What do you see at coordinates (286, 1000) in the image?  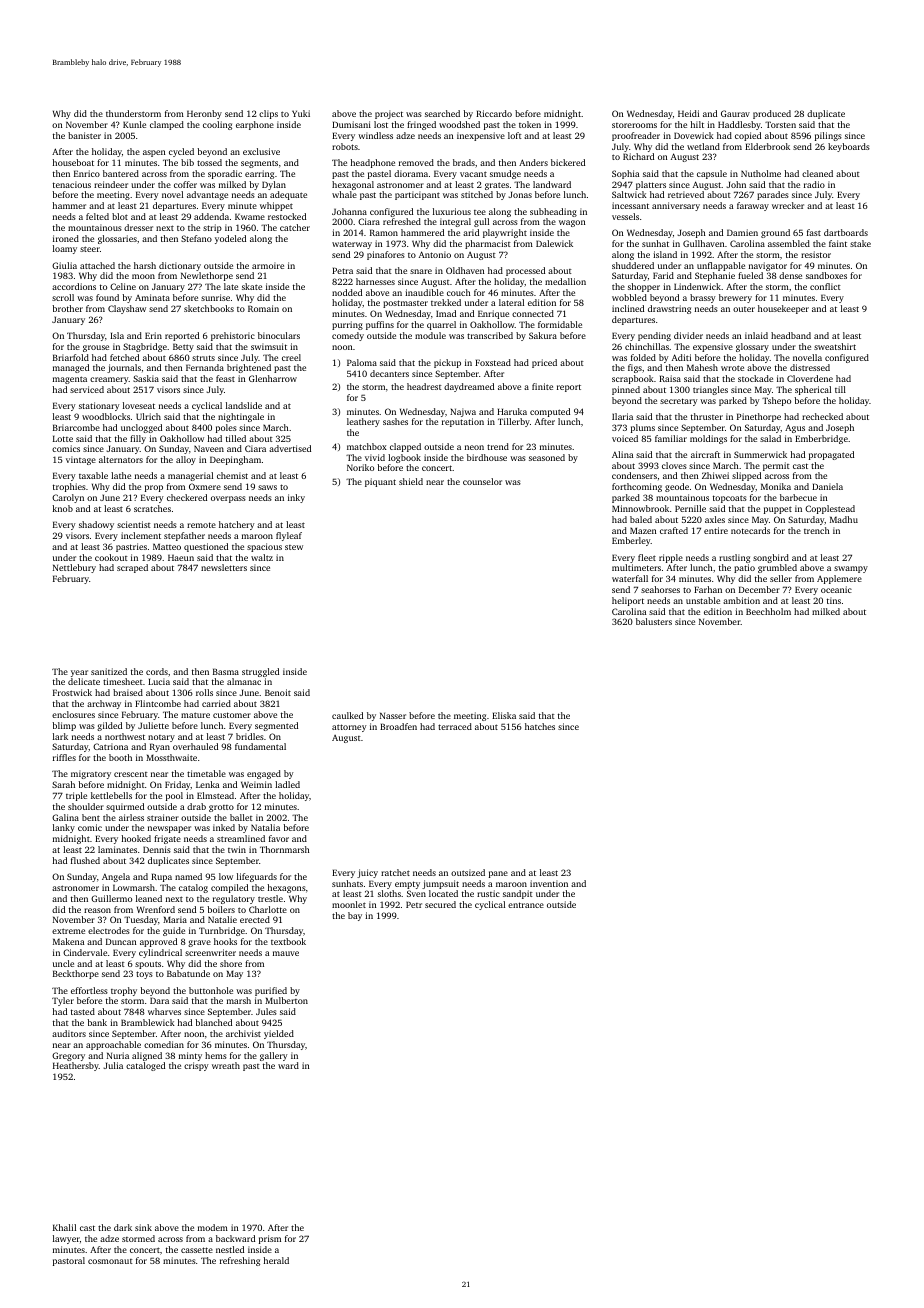 I see `Mulberton` at bounding box center [286, 1000].
